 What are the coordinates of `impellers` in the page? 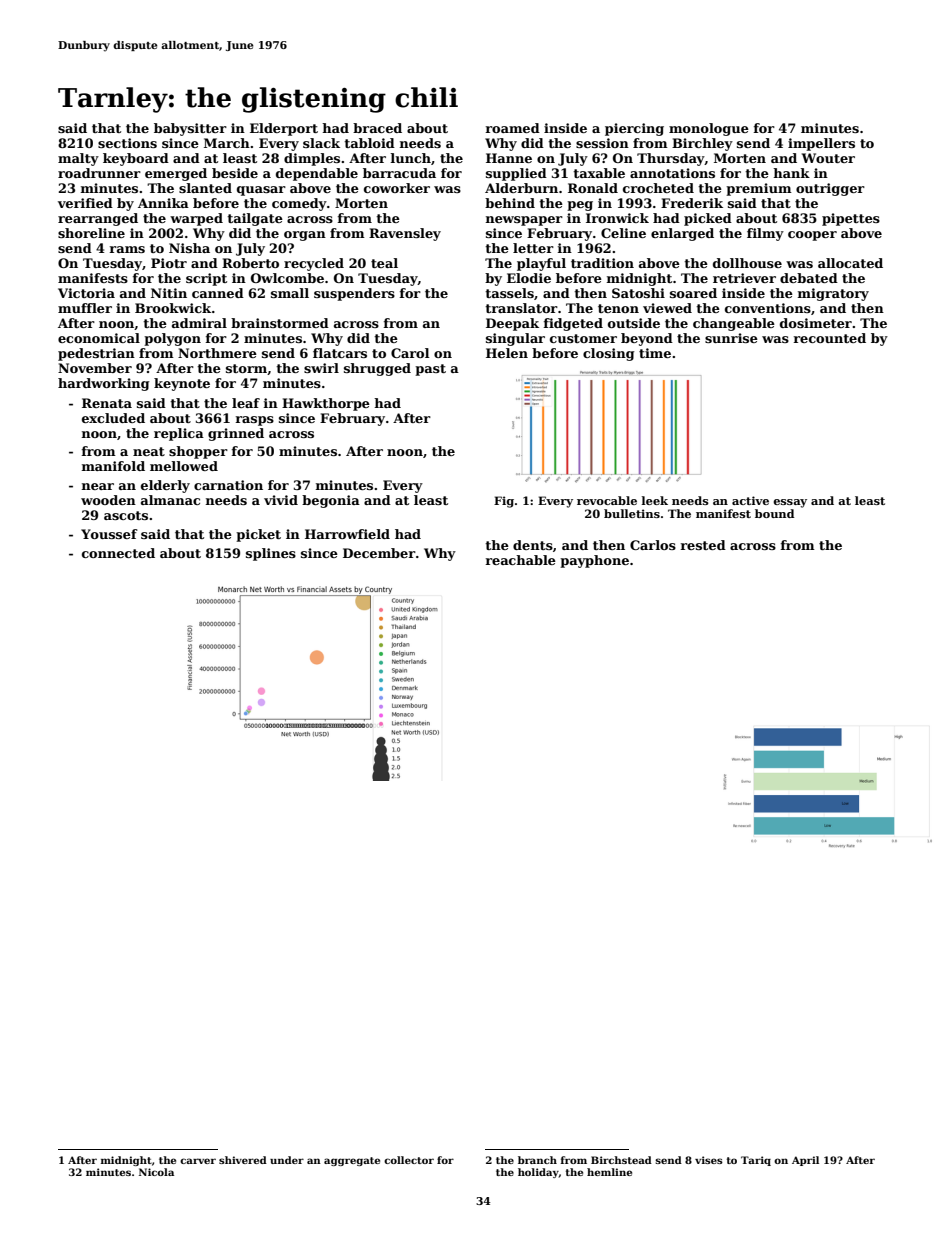 It's located at (821, 144).
